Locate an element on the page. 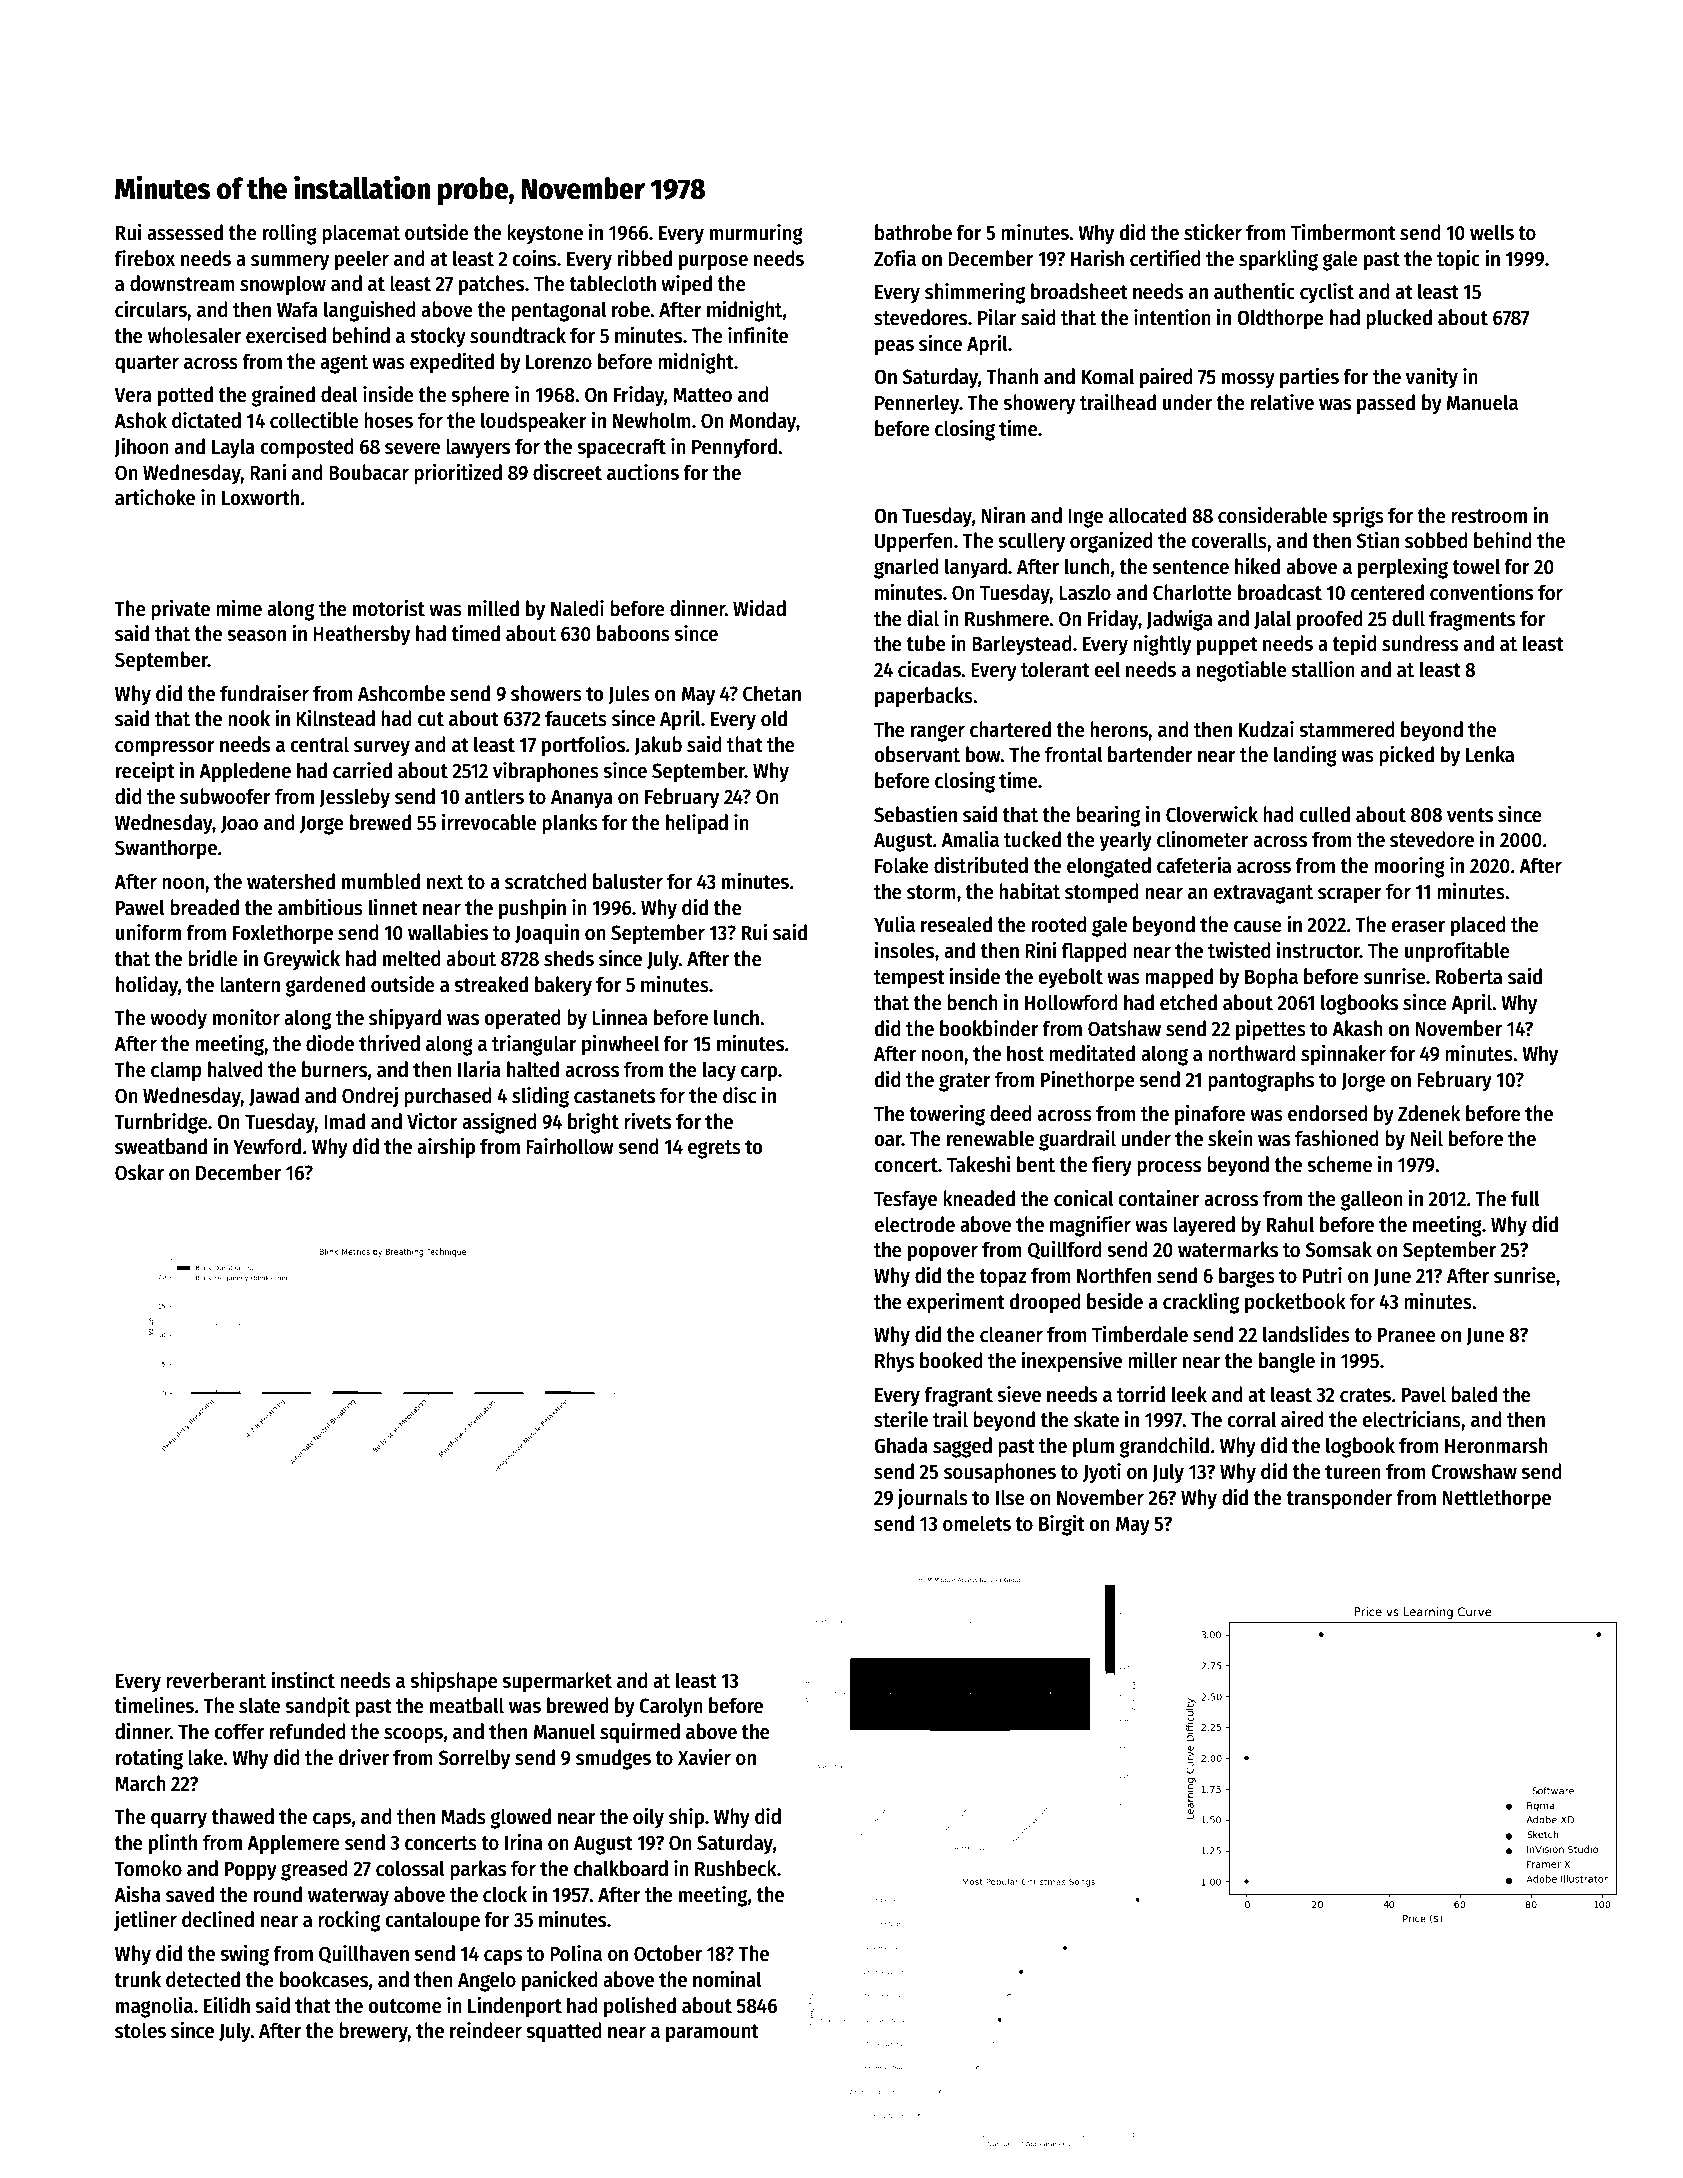 This image has height=2178, width=1683. oily is located at coordinates (648, 1818).
